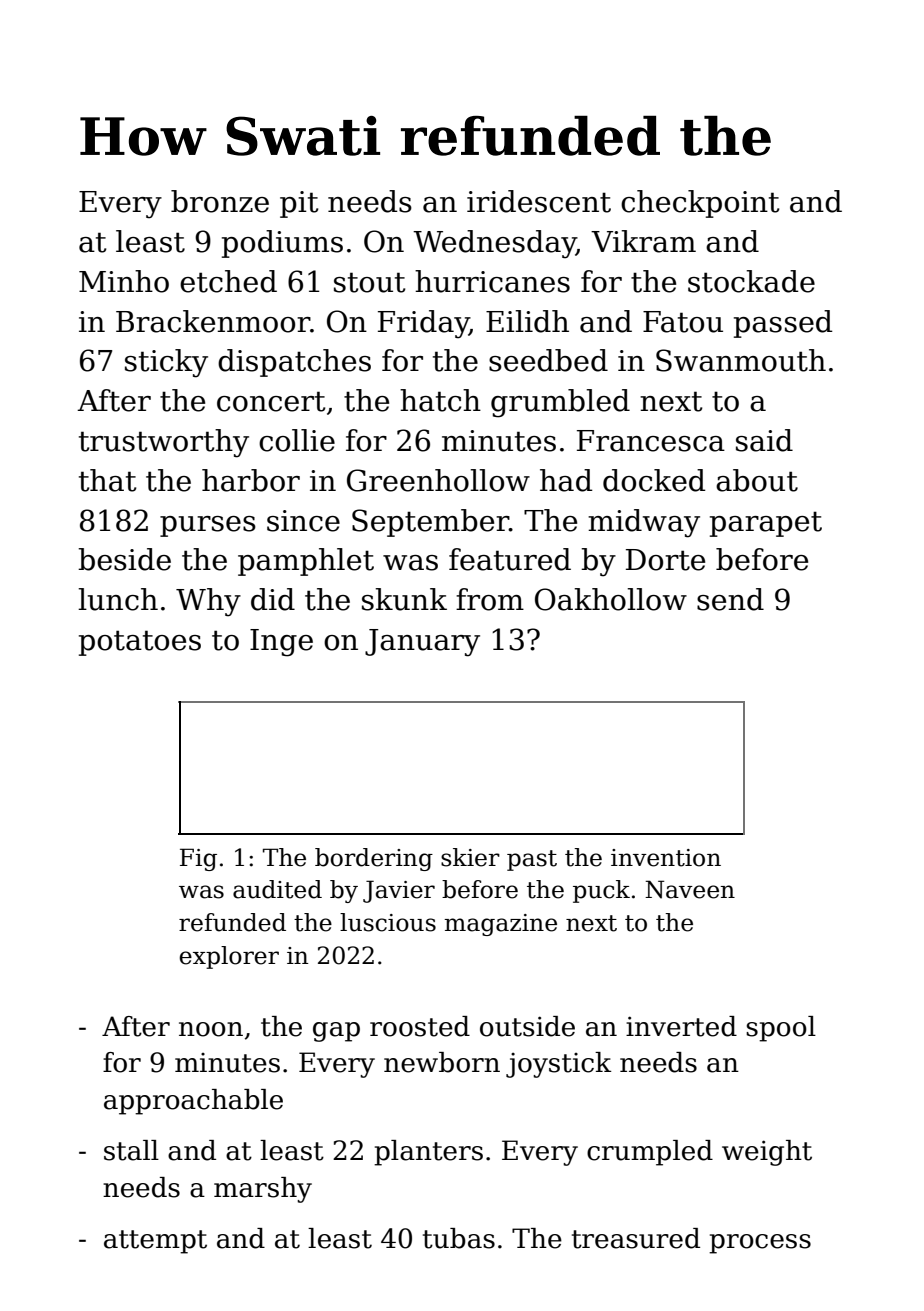 This document has height=1311, width=924. I want to click on Fig, so click(198, 859).
